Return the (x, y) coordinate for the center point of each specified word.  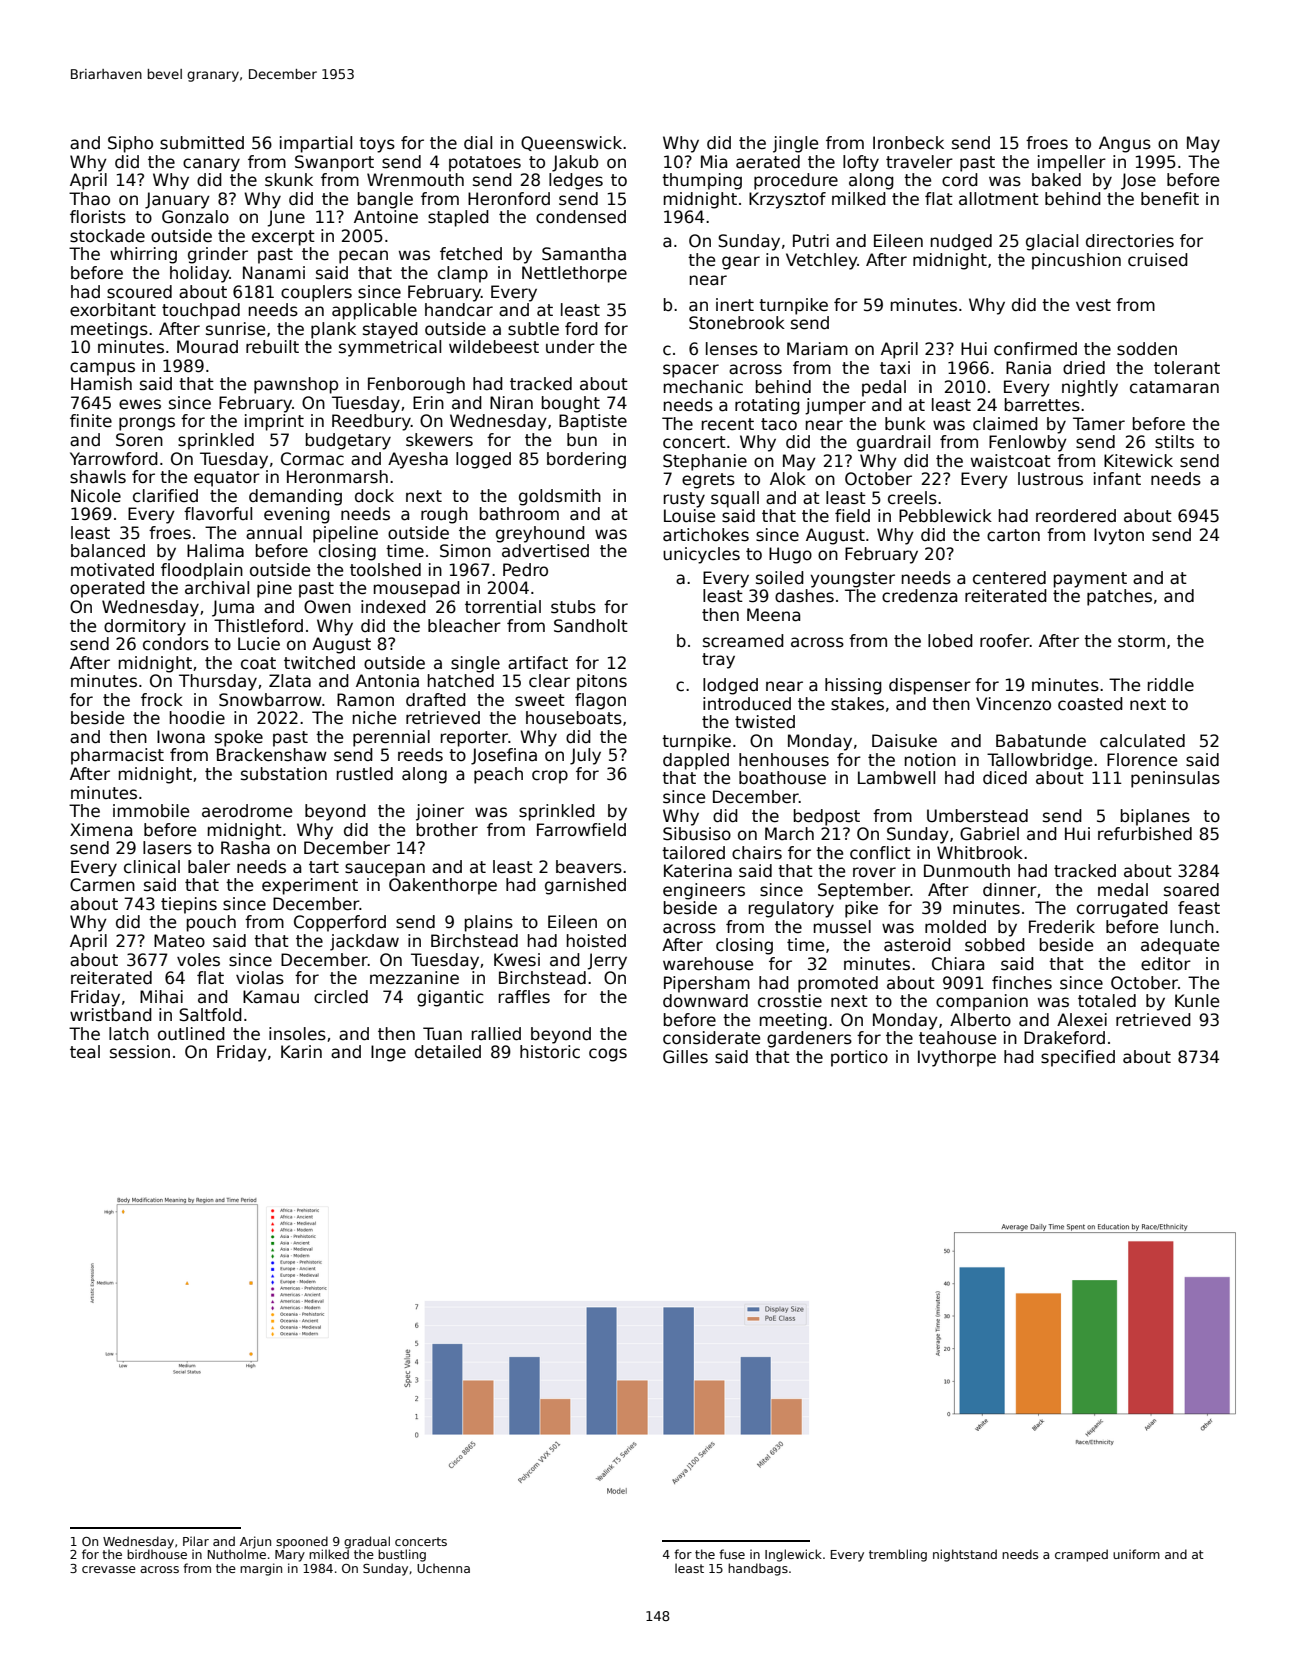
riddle (1171, 685)
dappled (696, 761)
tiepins (189, 905)
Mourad (207, 347)
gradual (367, 1542)
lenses (732, 349)
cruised (1158, 260)
